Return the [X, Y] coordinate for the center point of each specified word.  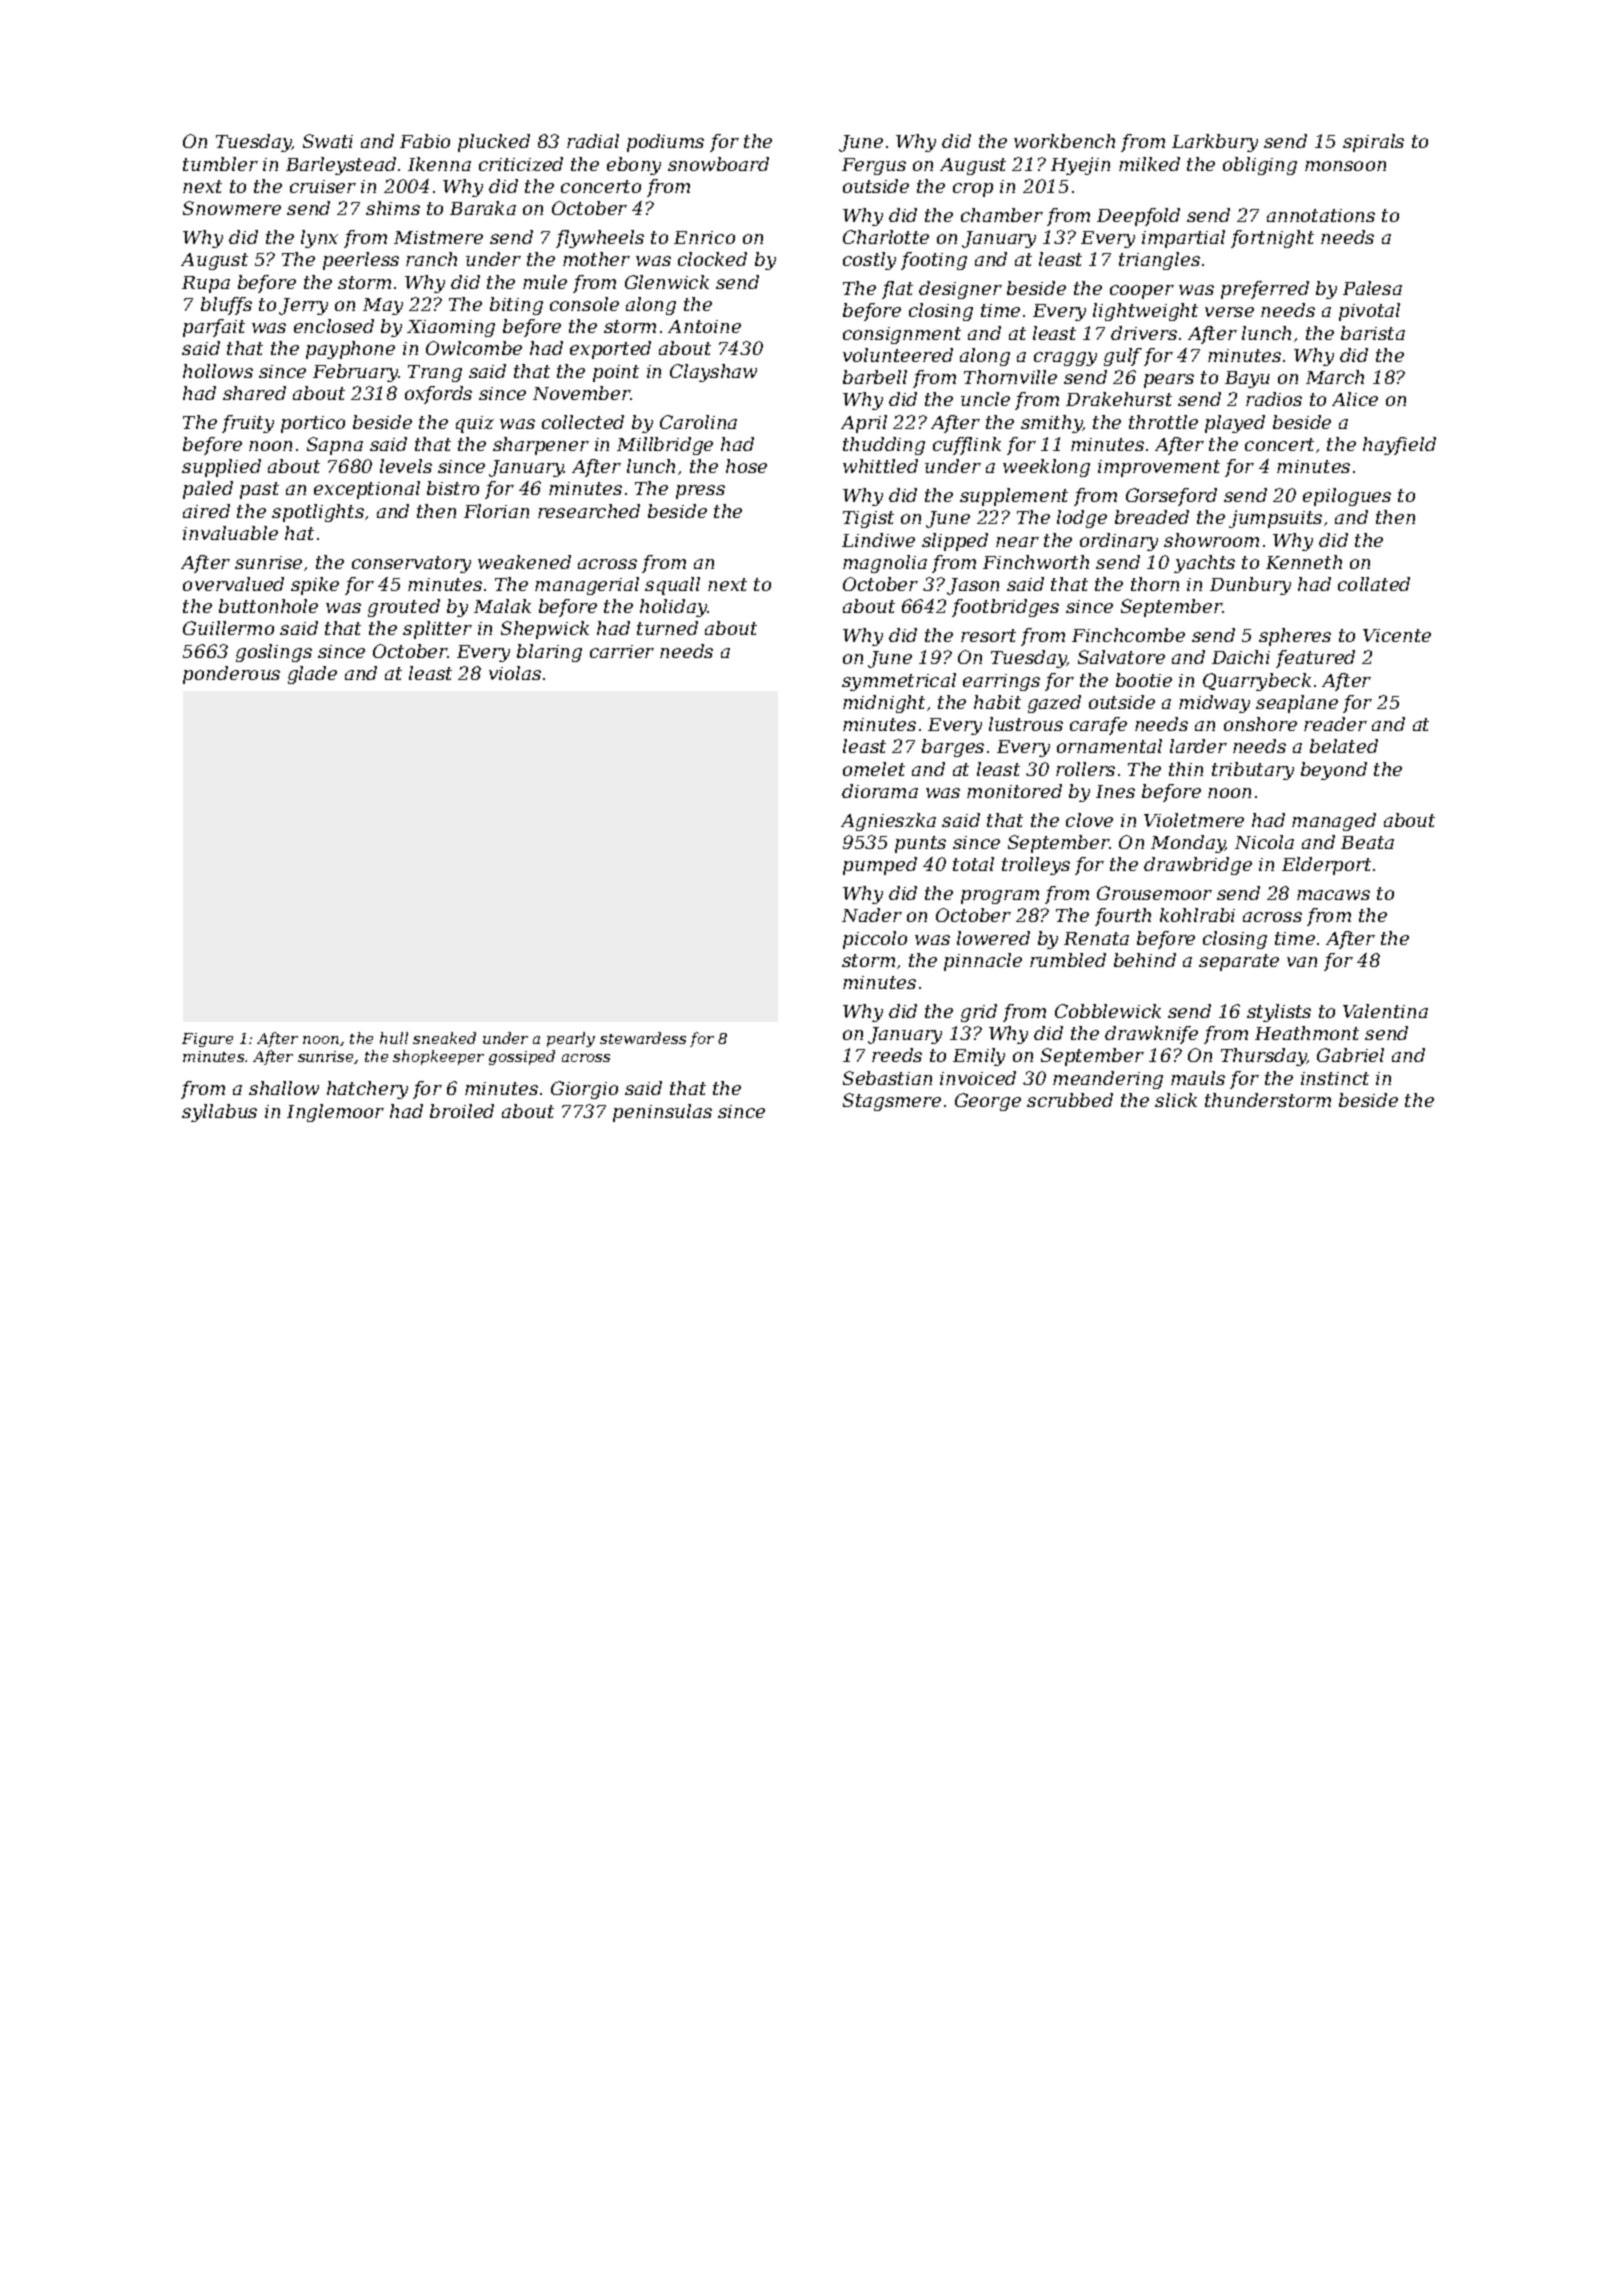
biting [516, 306]
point [616, 373]
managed [1334, 822]
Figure [207, 1040]
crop [973, 190]
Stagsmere [892, 1102]
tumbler [220, 164]
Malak [502, 606]
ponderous [231, 675]
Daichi [1241, 657]
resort [988, 635]
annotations [1321, 215]
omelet [874, 769]
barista [1373, 333]
